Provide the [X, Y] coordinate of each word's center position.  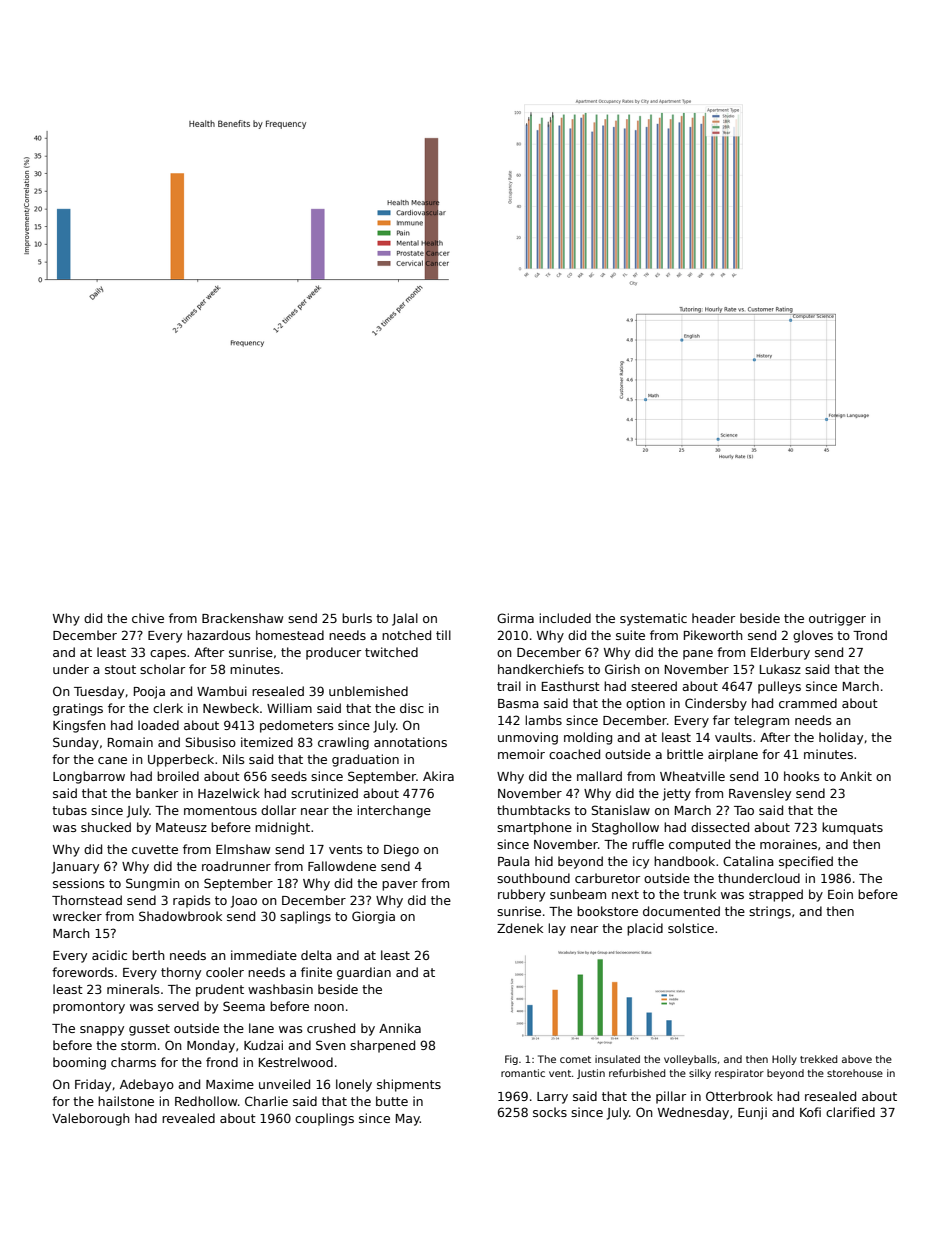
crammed [808, 703]
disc [412, 708]
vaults [733, 737]
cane [112, 760]
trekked [819, 1059]
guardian [364, 973]
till [443, 635]
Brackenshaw [242, 618]
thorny [181, 973]
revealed [188, 1118]
